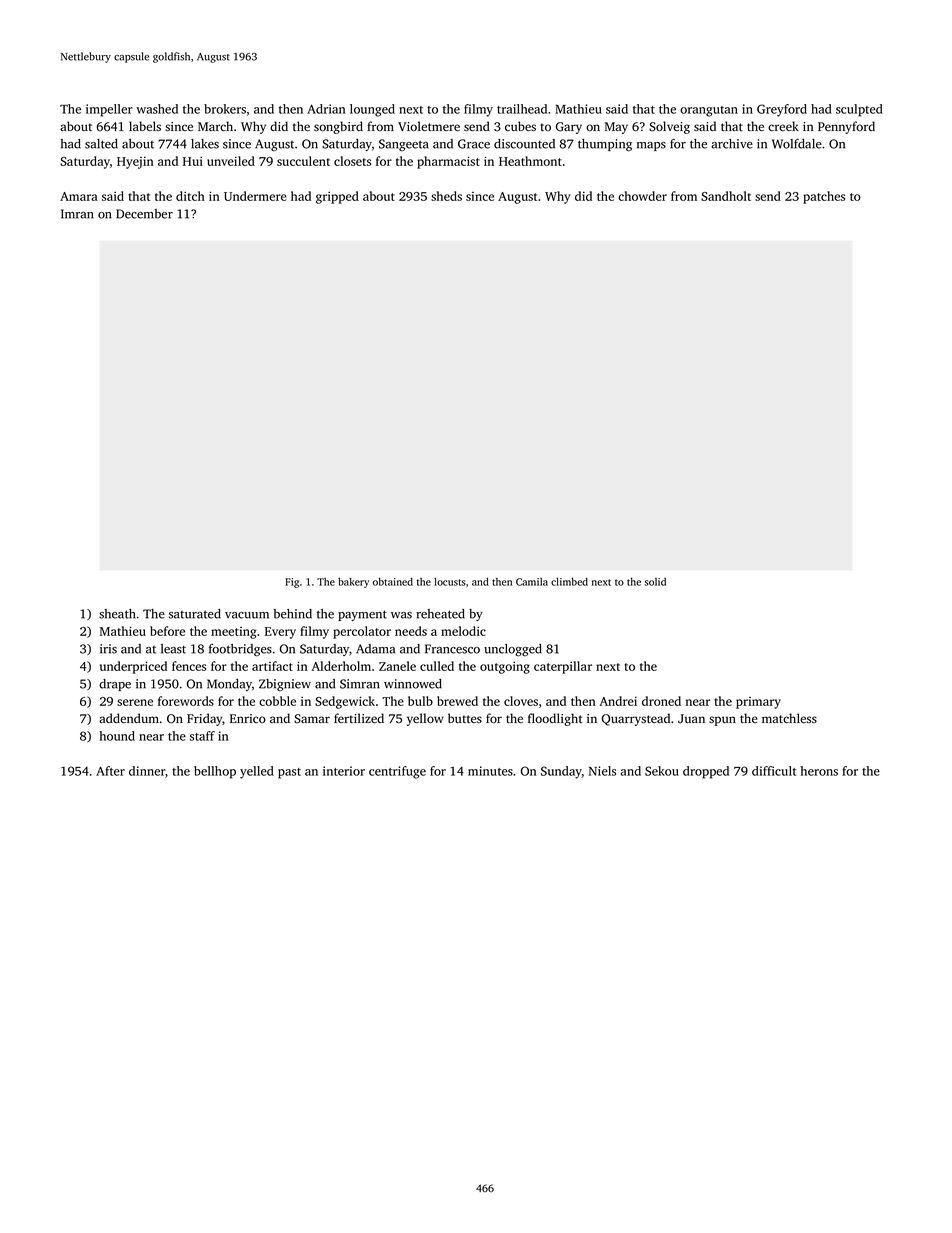 This page has height=1233, width=952. What do you see at coordinates (337, 197) in the page?
I see `gripped` at bounding box center [337, 197].
